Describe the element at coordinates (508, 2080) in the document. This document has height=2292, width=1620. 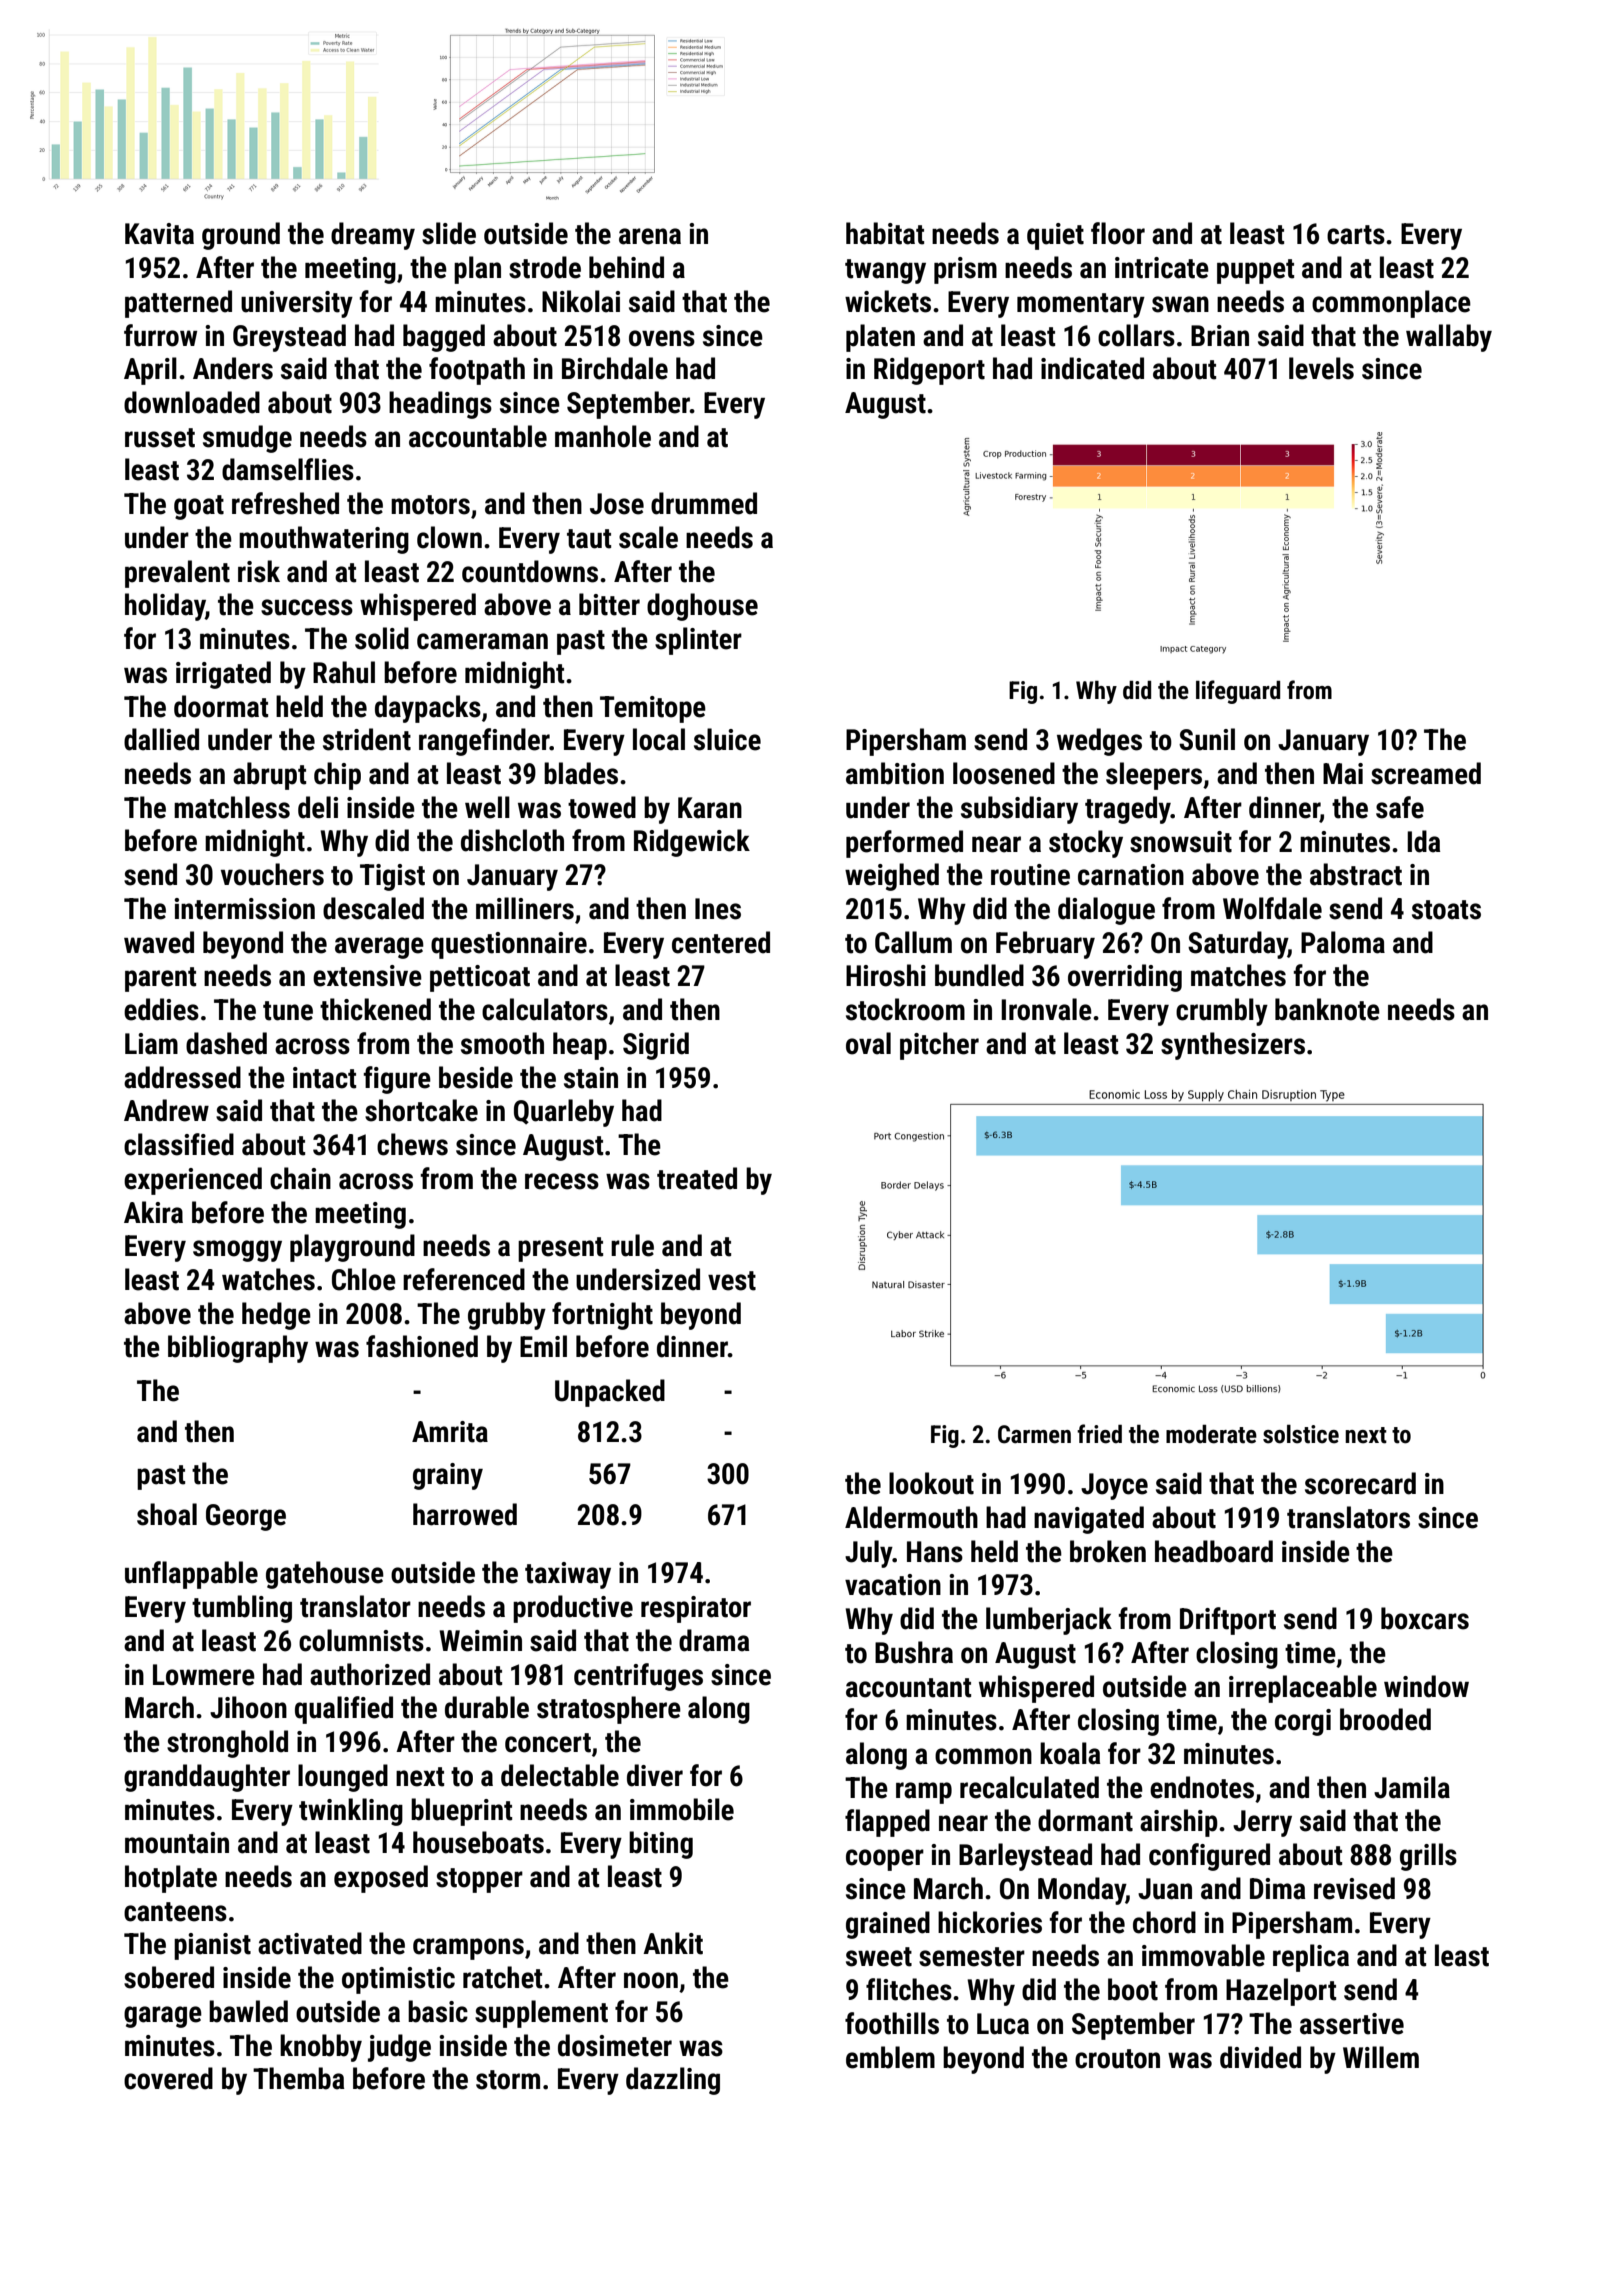
I see `storm` at that location.
